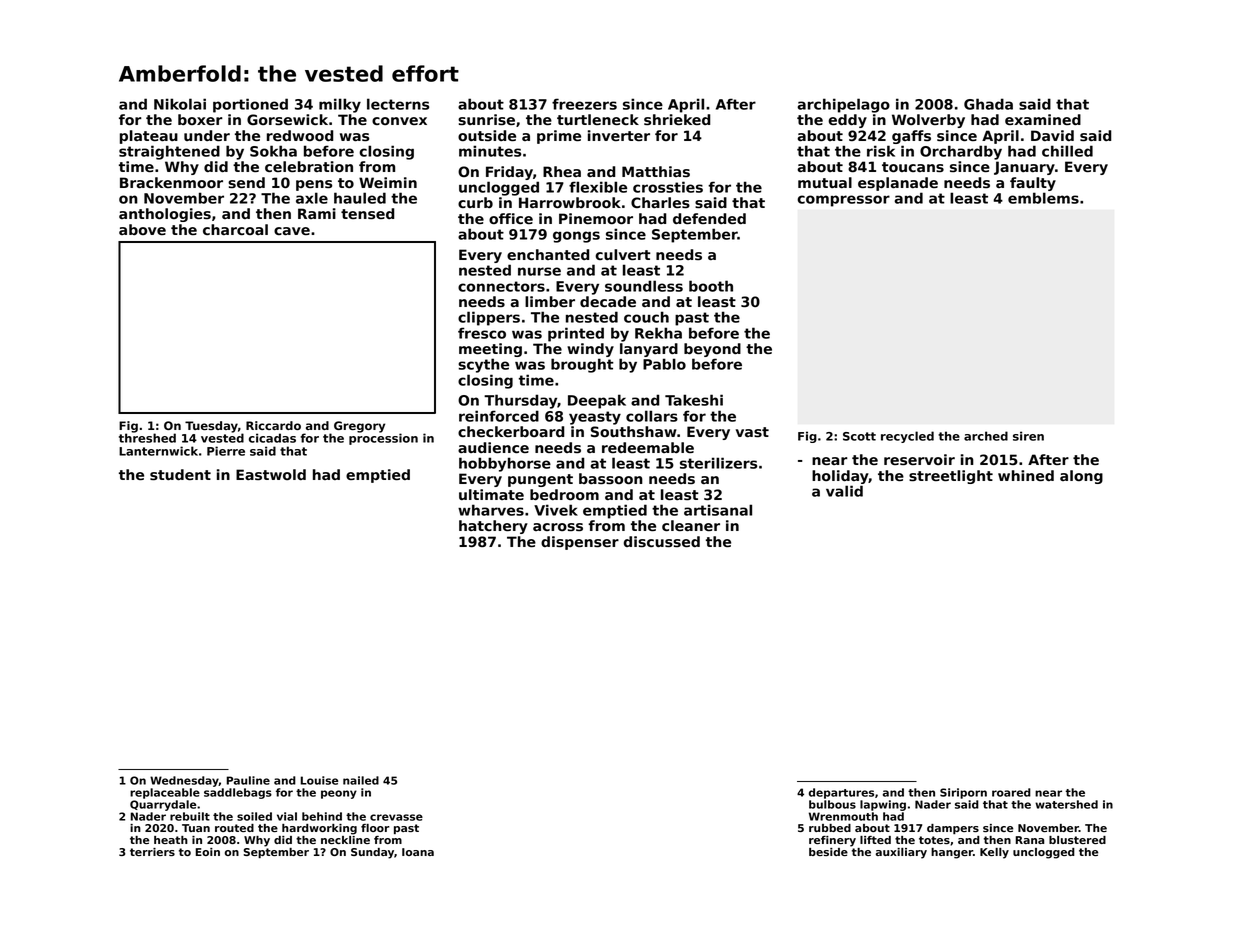 The height and width of the screenshot is (952, 1233). Describe the element at coordinates (169, 152) in the screenshot. I see `straightened` at that location.
